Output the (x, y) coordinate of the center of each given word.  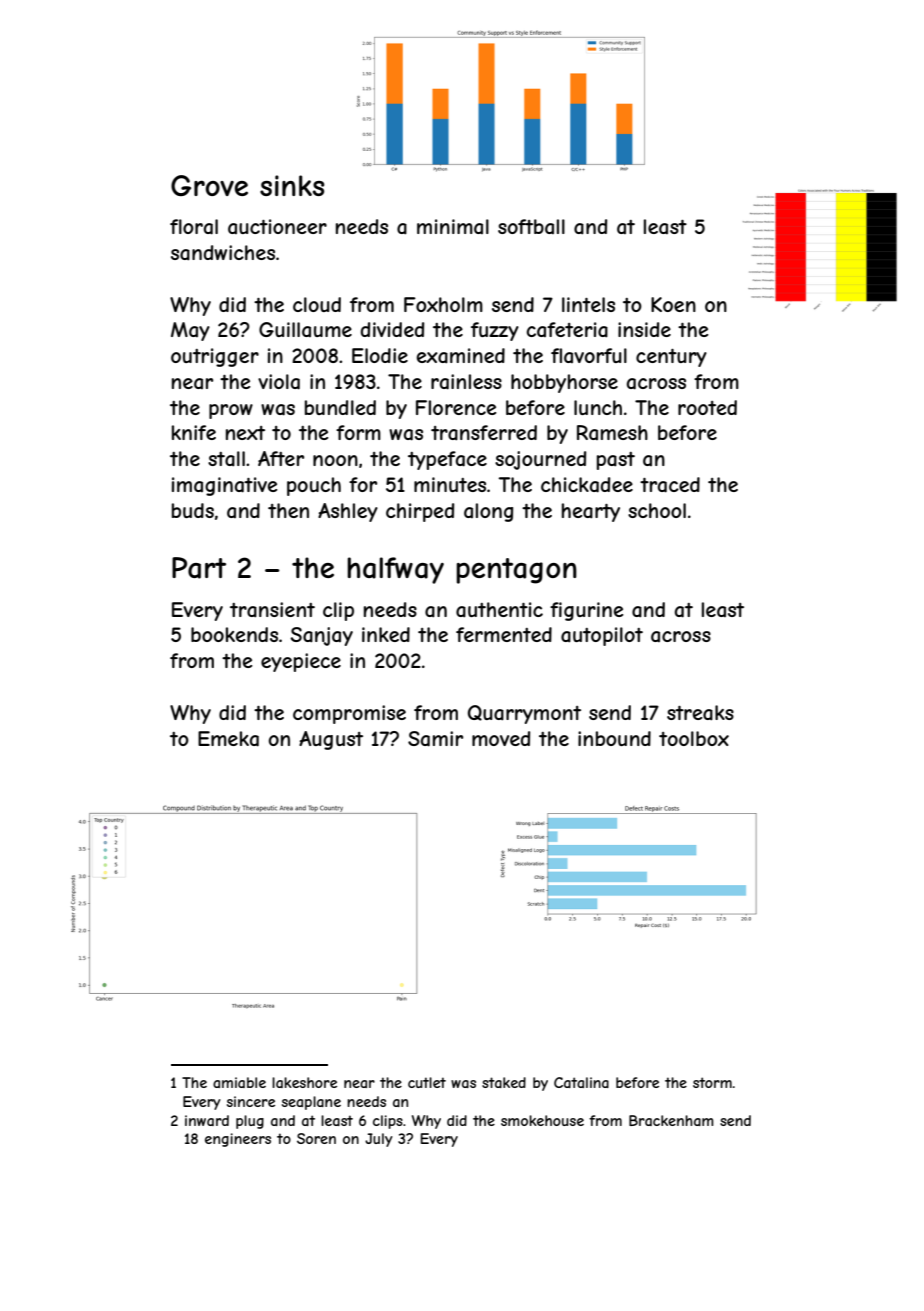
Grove (209, 185)
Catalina (581, 1082)
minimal (453, 226)
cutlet (427, 1082)
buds (193, 510)
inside (644, 329)
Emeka (228, 739)
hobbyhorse (564, 383)
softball (531, 226)
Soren (316, 1138)
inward (207, 1120)
